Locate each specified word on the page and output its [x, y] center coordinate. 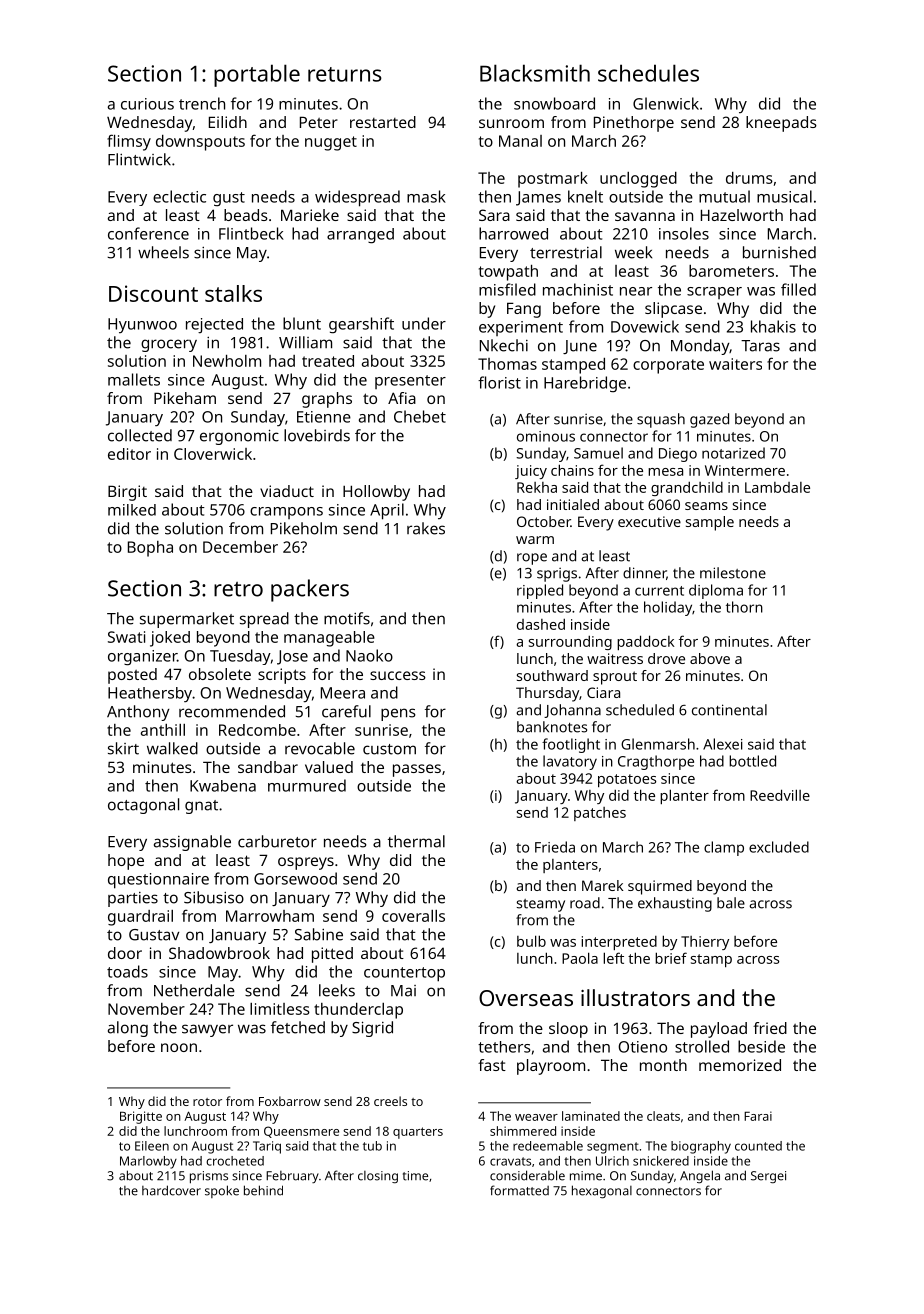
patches [600, 814]
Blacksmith [535, 73]
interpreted [619, 943]
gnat [201, 807]
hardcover [171, 1190]
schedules [648, 73]
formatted [519, 1190]
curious [147, 104]
